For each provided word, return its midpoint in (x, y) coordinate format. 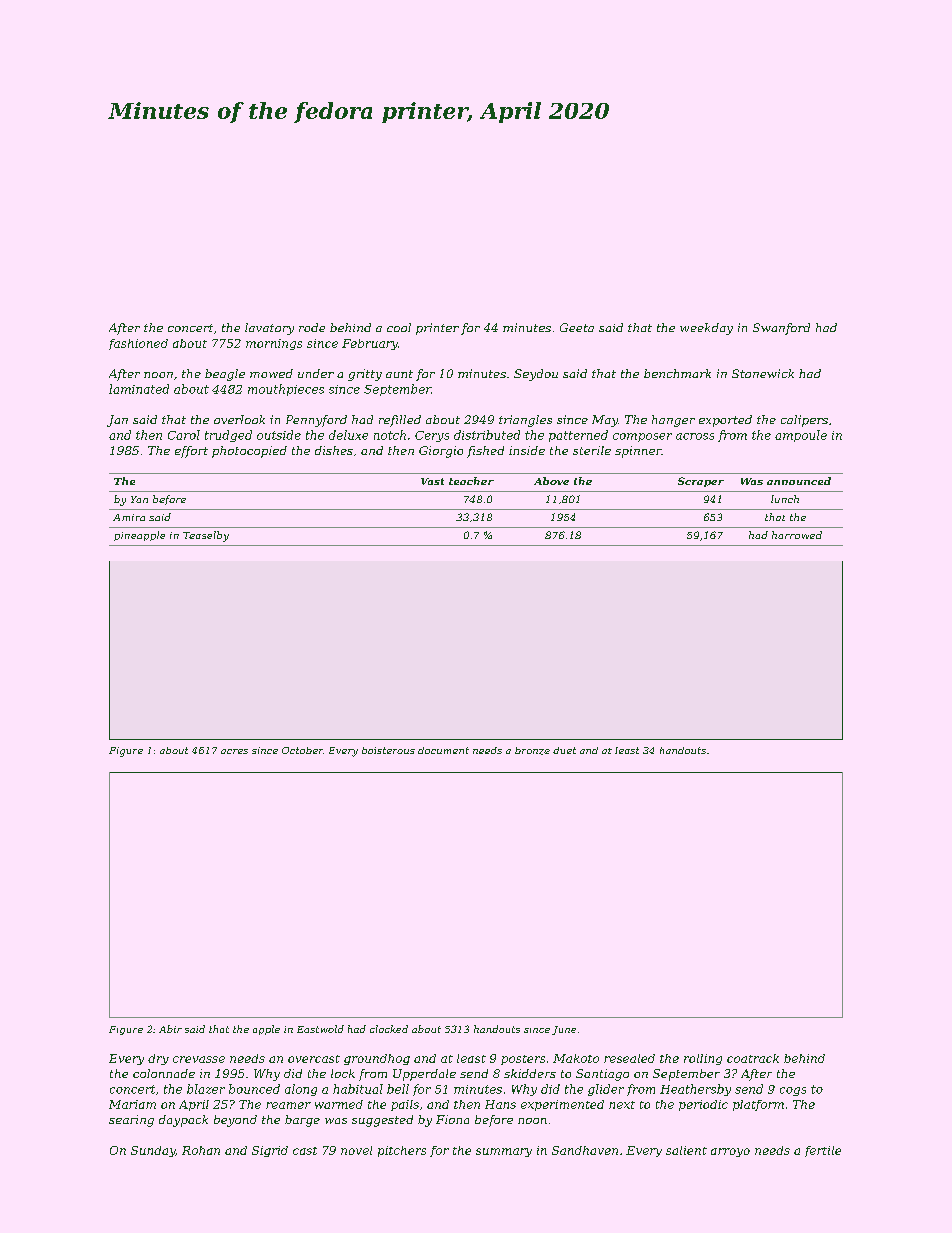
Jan (117, 421)
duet (564, 750)
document (443, 750)
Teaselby (206, 536)
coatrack (753, 1058)
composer (642, 437)
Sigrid (270, 1151)
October (302, 750)
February (370, 344)
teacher (471, 481)
